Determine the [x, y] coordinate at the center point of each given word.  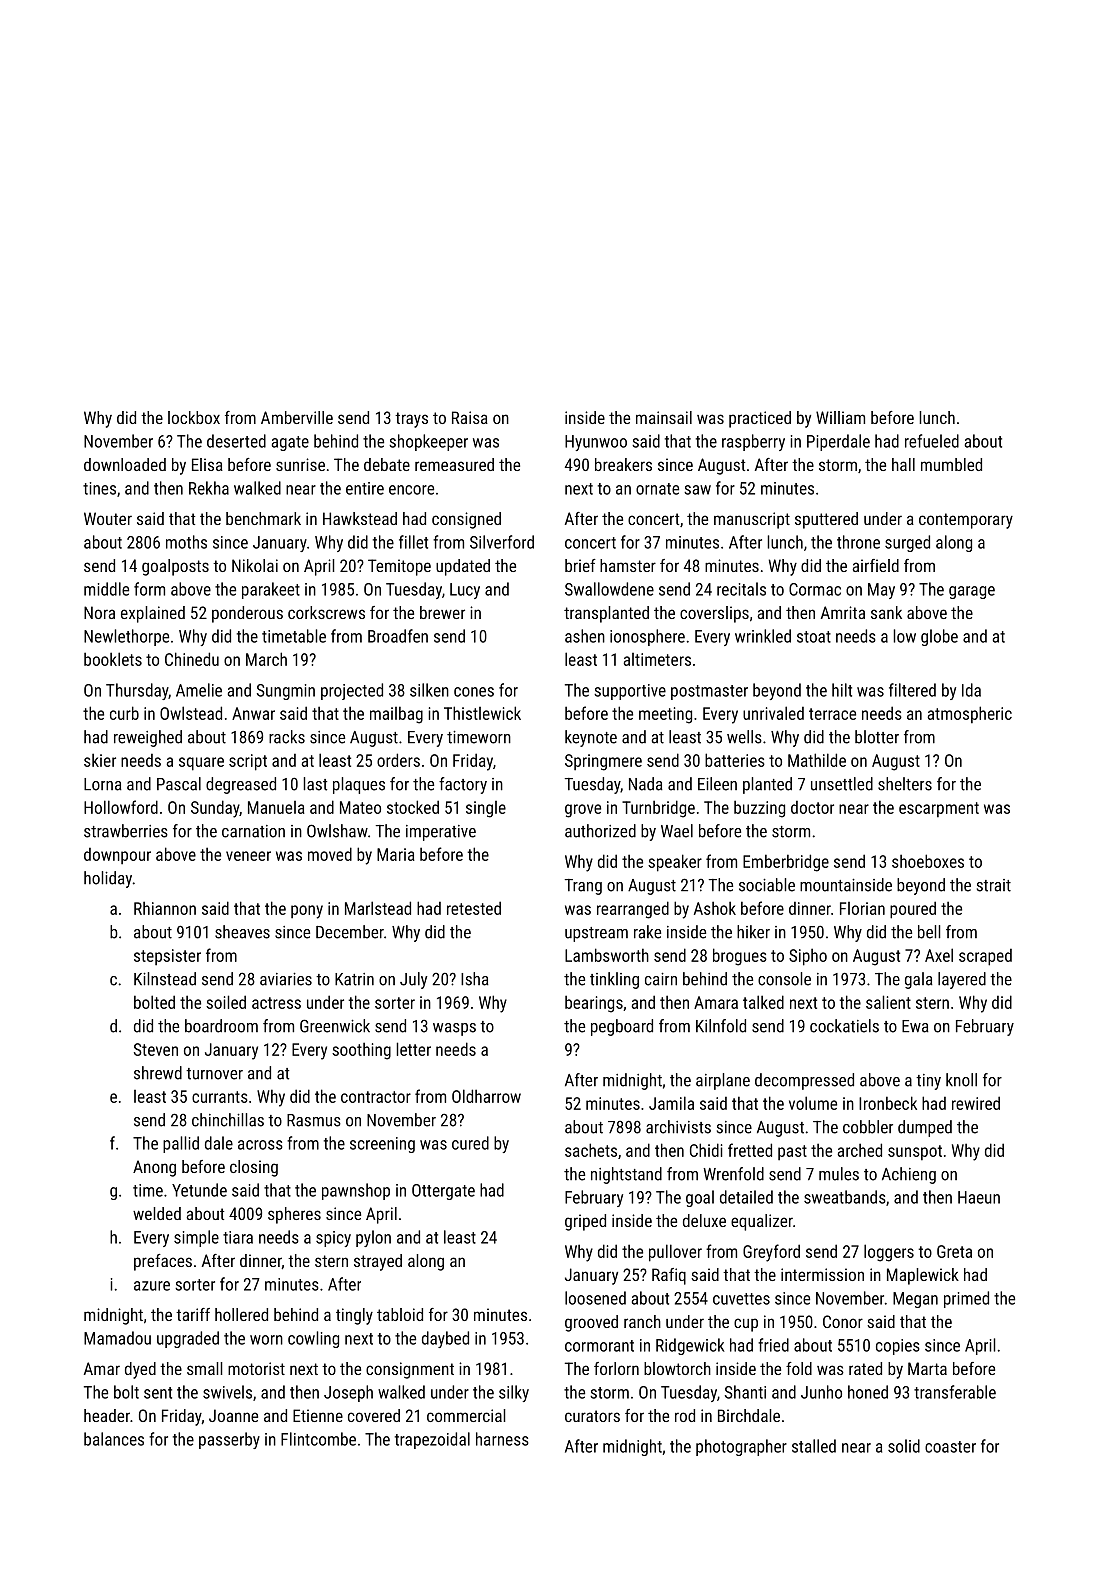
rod [685, 1415]
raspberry [753, 442]
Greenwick [335, 1026]
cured [470, 1143]
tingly [354, 1316]
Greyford [771, 1253]
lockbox [194, 417]
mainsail [664, 417]
